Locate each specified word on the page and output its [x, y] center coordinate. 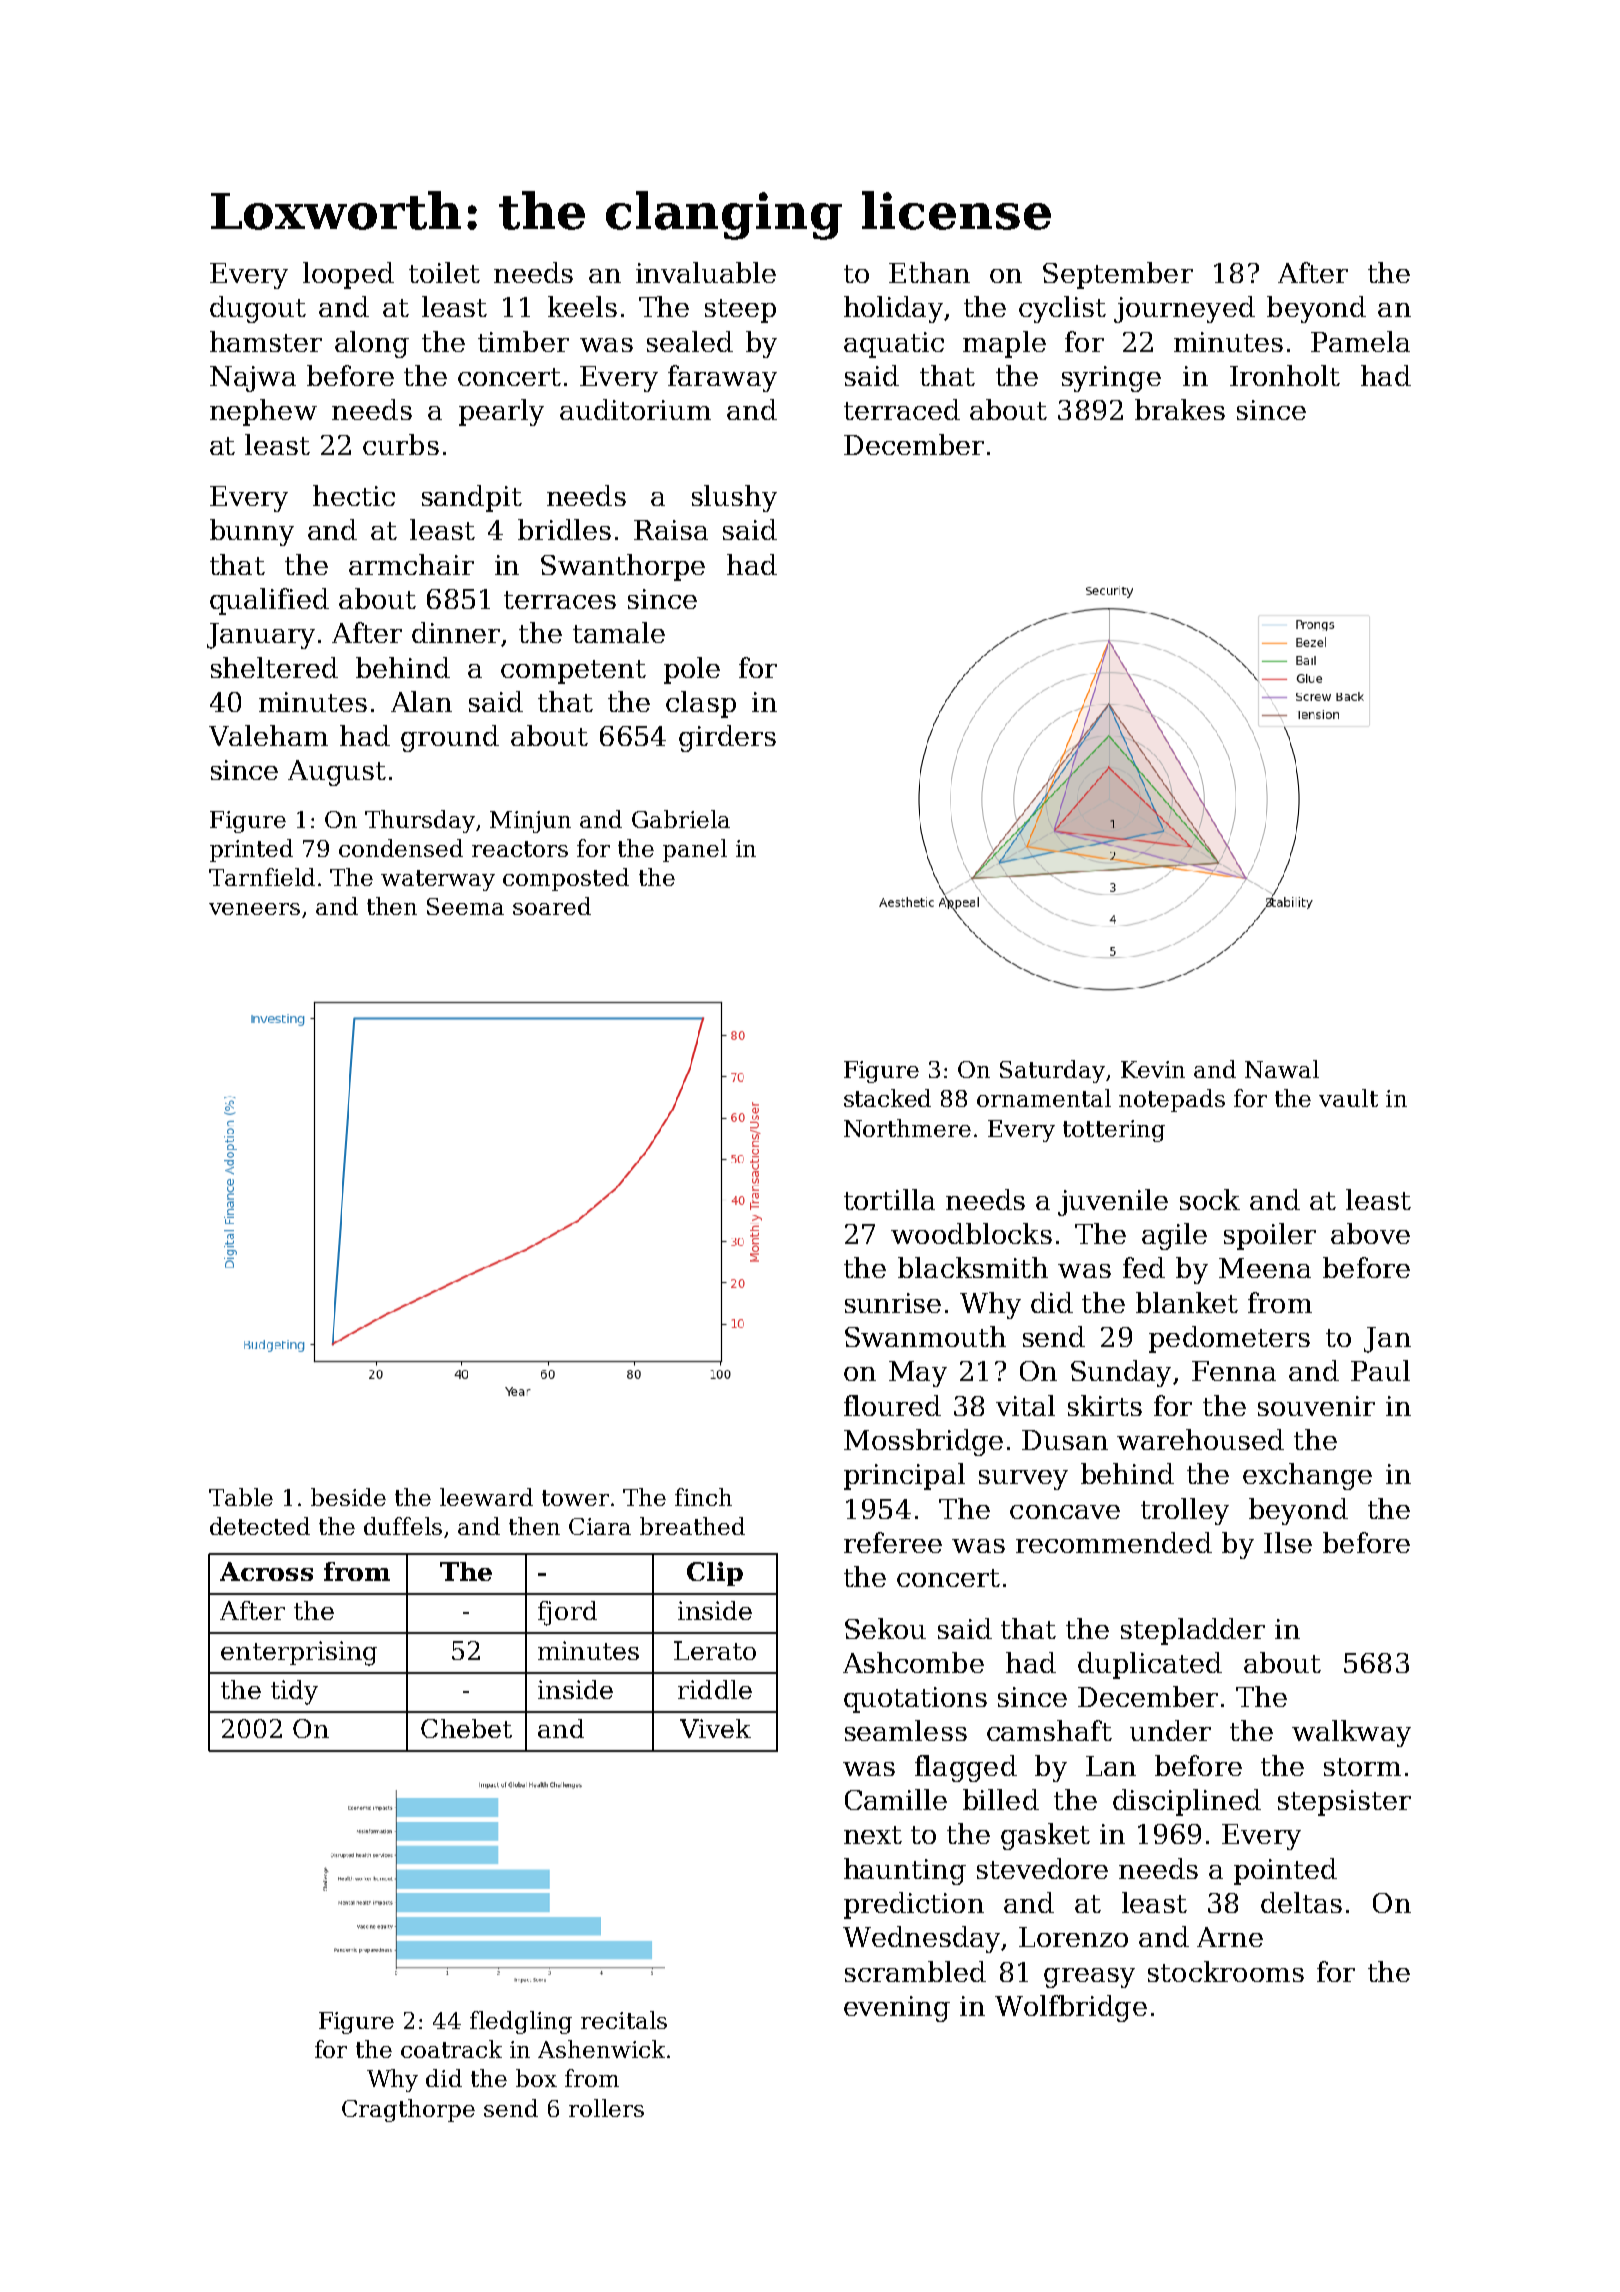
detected [260, 1526]
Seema [465, 906]
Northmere [907, 1128]
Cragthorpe [408, 2110]
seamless [906, 1730]
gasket [1045, 1836]
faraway [722, 378]
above [1370, 1233]
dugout [258, 309]
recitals [624, 2020]
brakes [1180, 409]
